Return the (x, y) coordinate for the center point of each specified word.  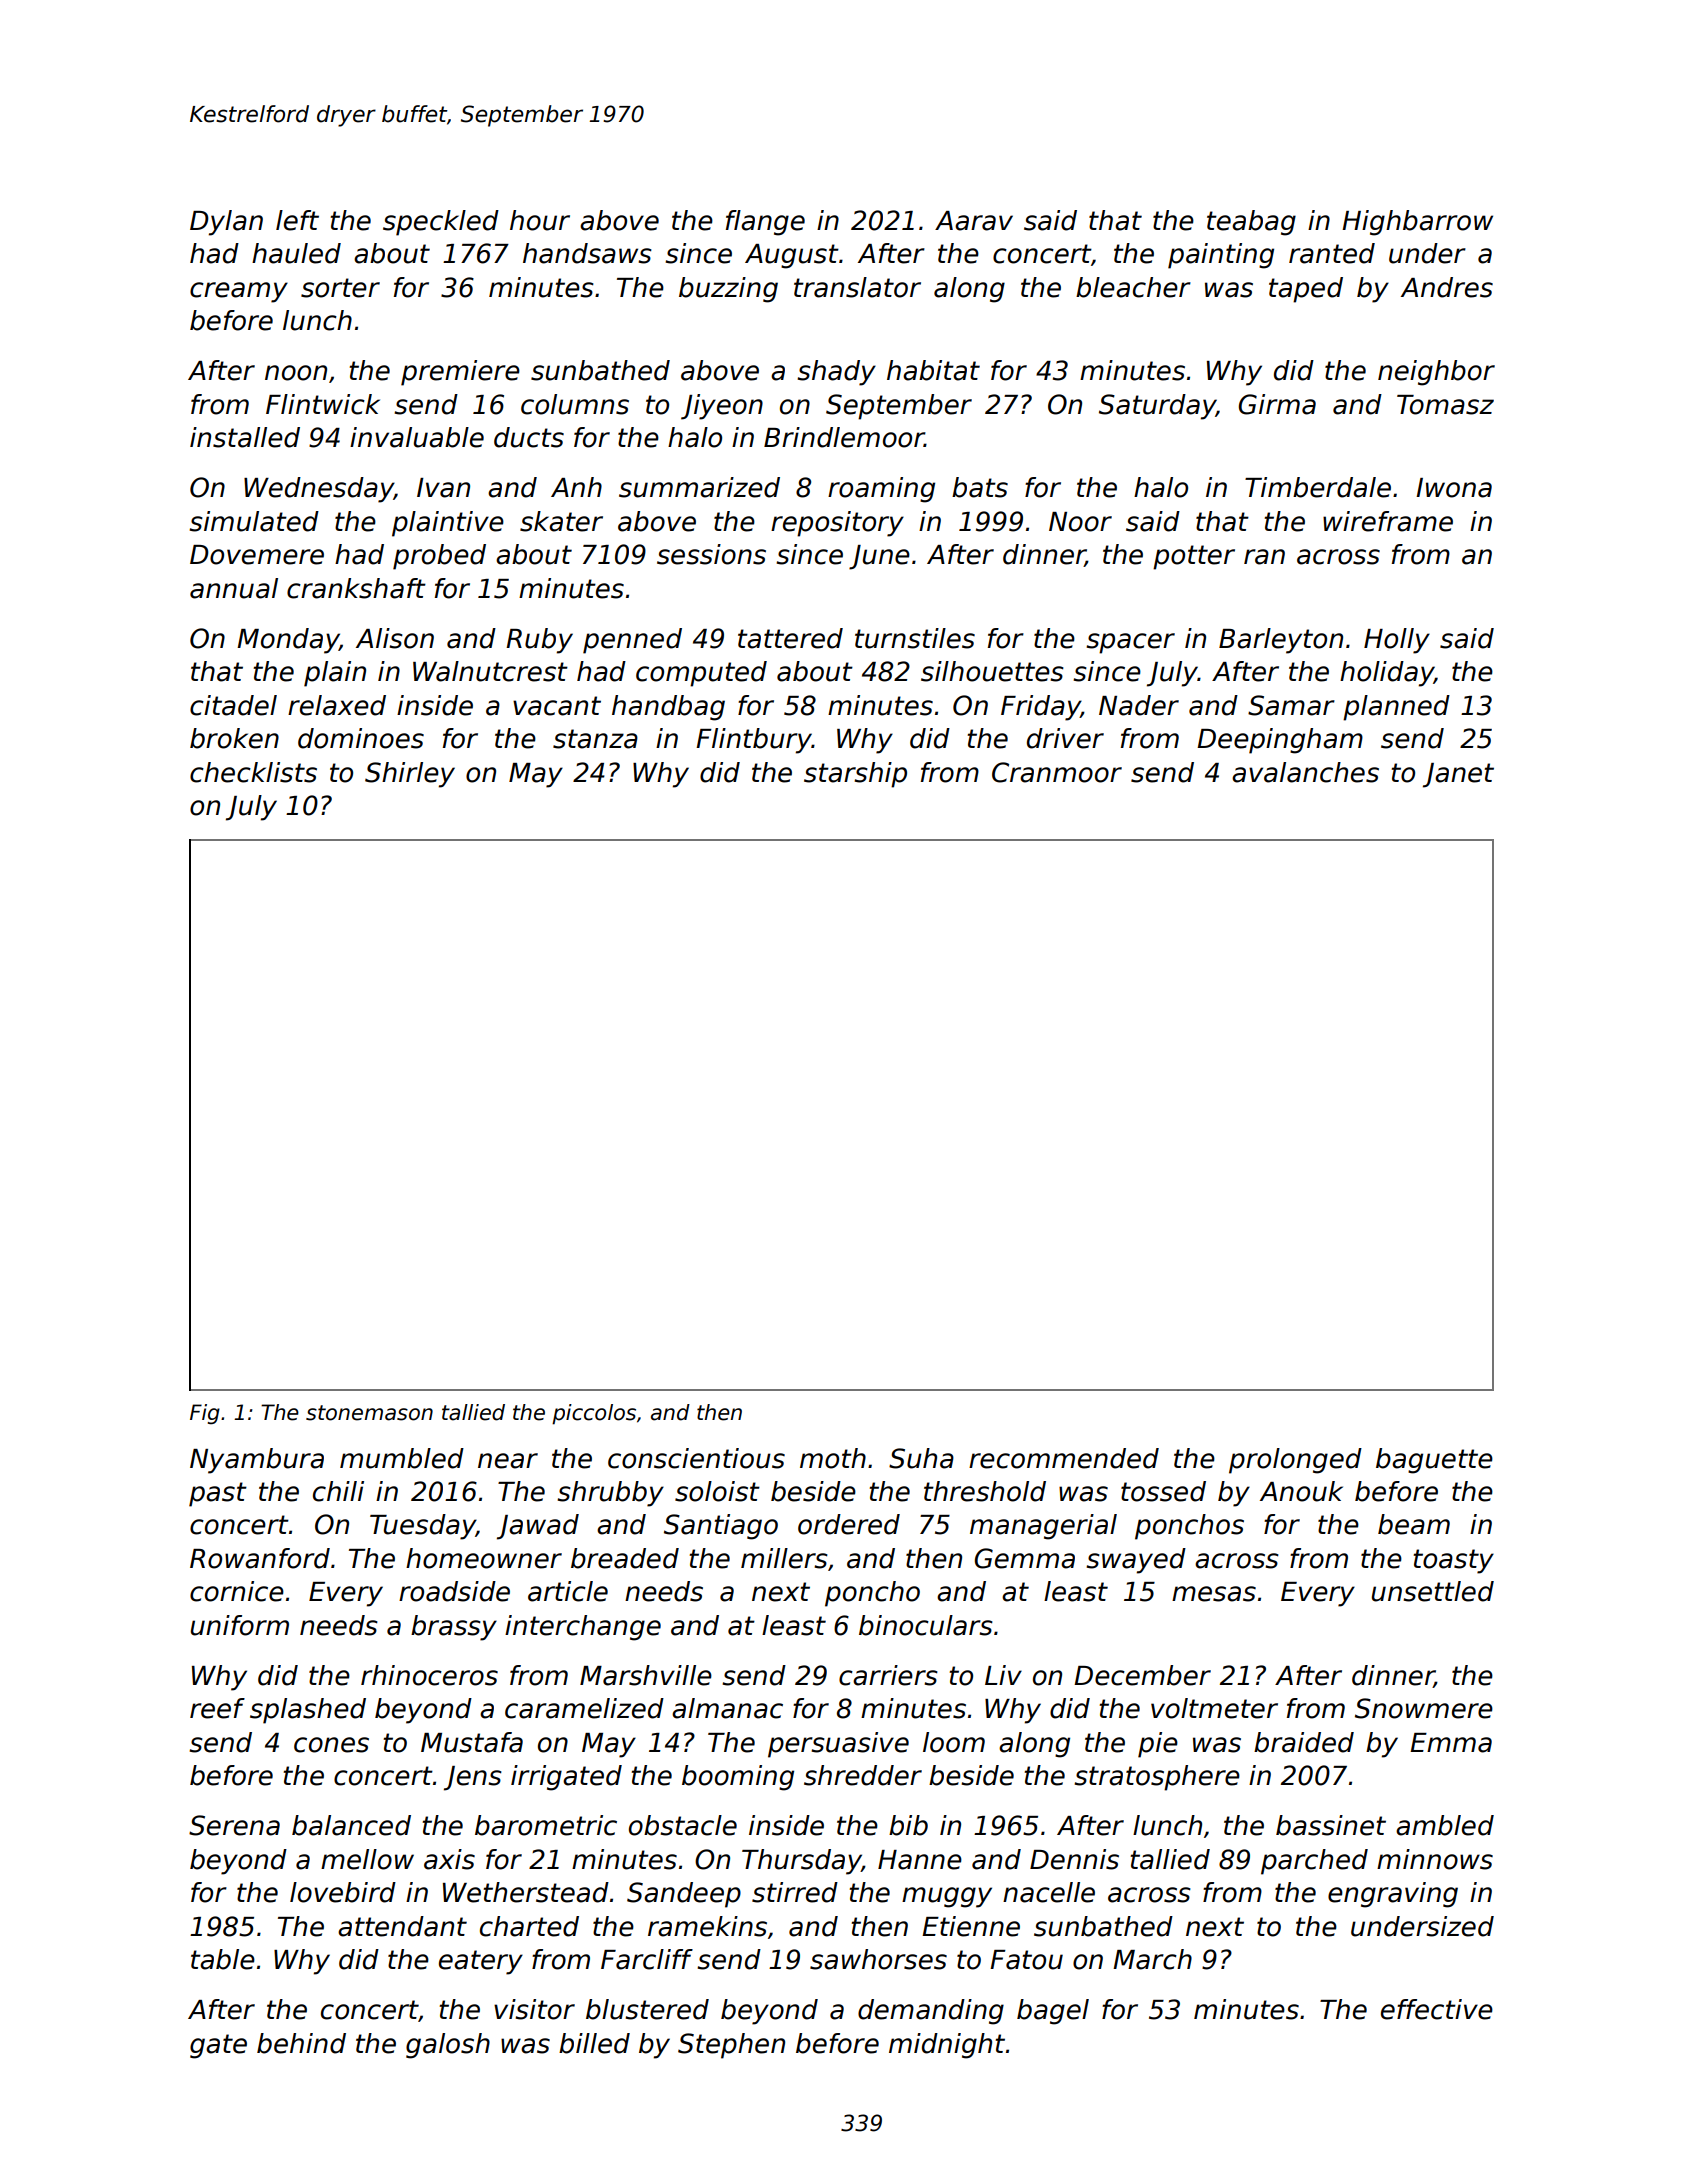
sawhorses (878, 1959)
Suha (921, 1458)
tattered (790, 638)
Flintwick (323, 404)
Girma (1277, 404)
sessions (711, 554)
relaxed (337, 705)
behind (301, 2043)
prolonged (1295, 1461)
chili (338, 1491)
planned (1396, 708)
